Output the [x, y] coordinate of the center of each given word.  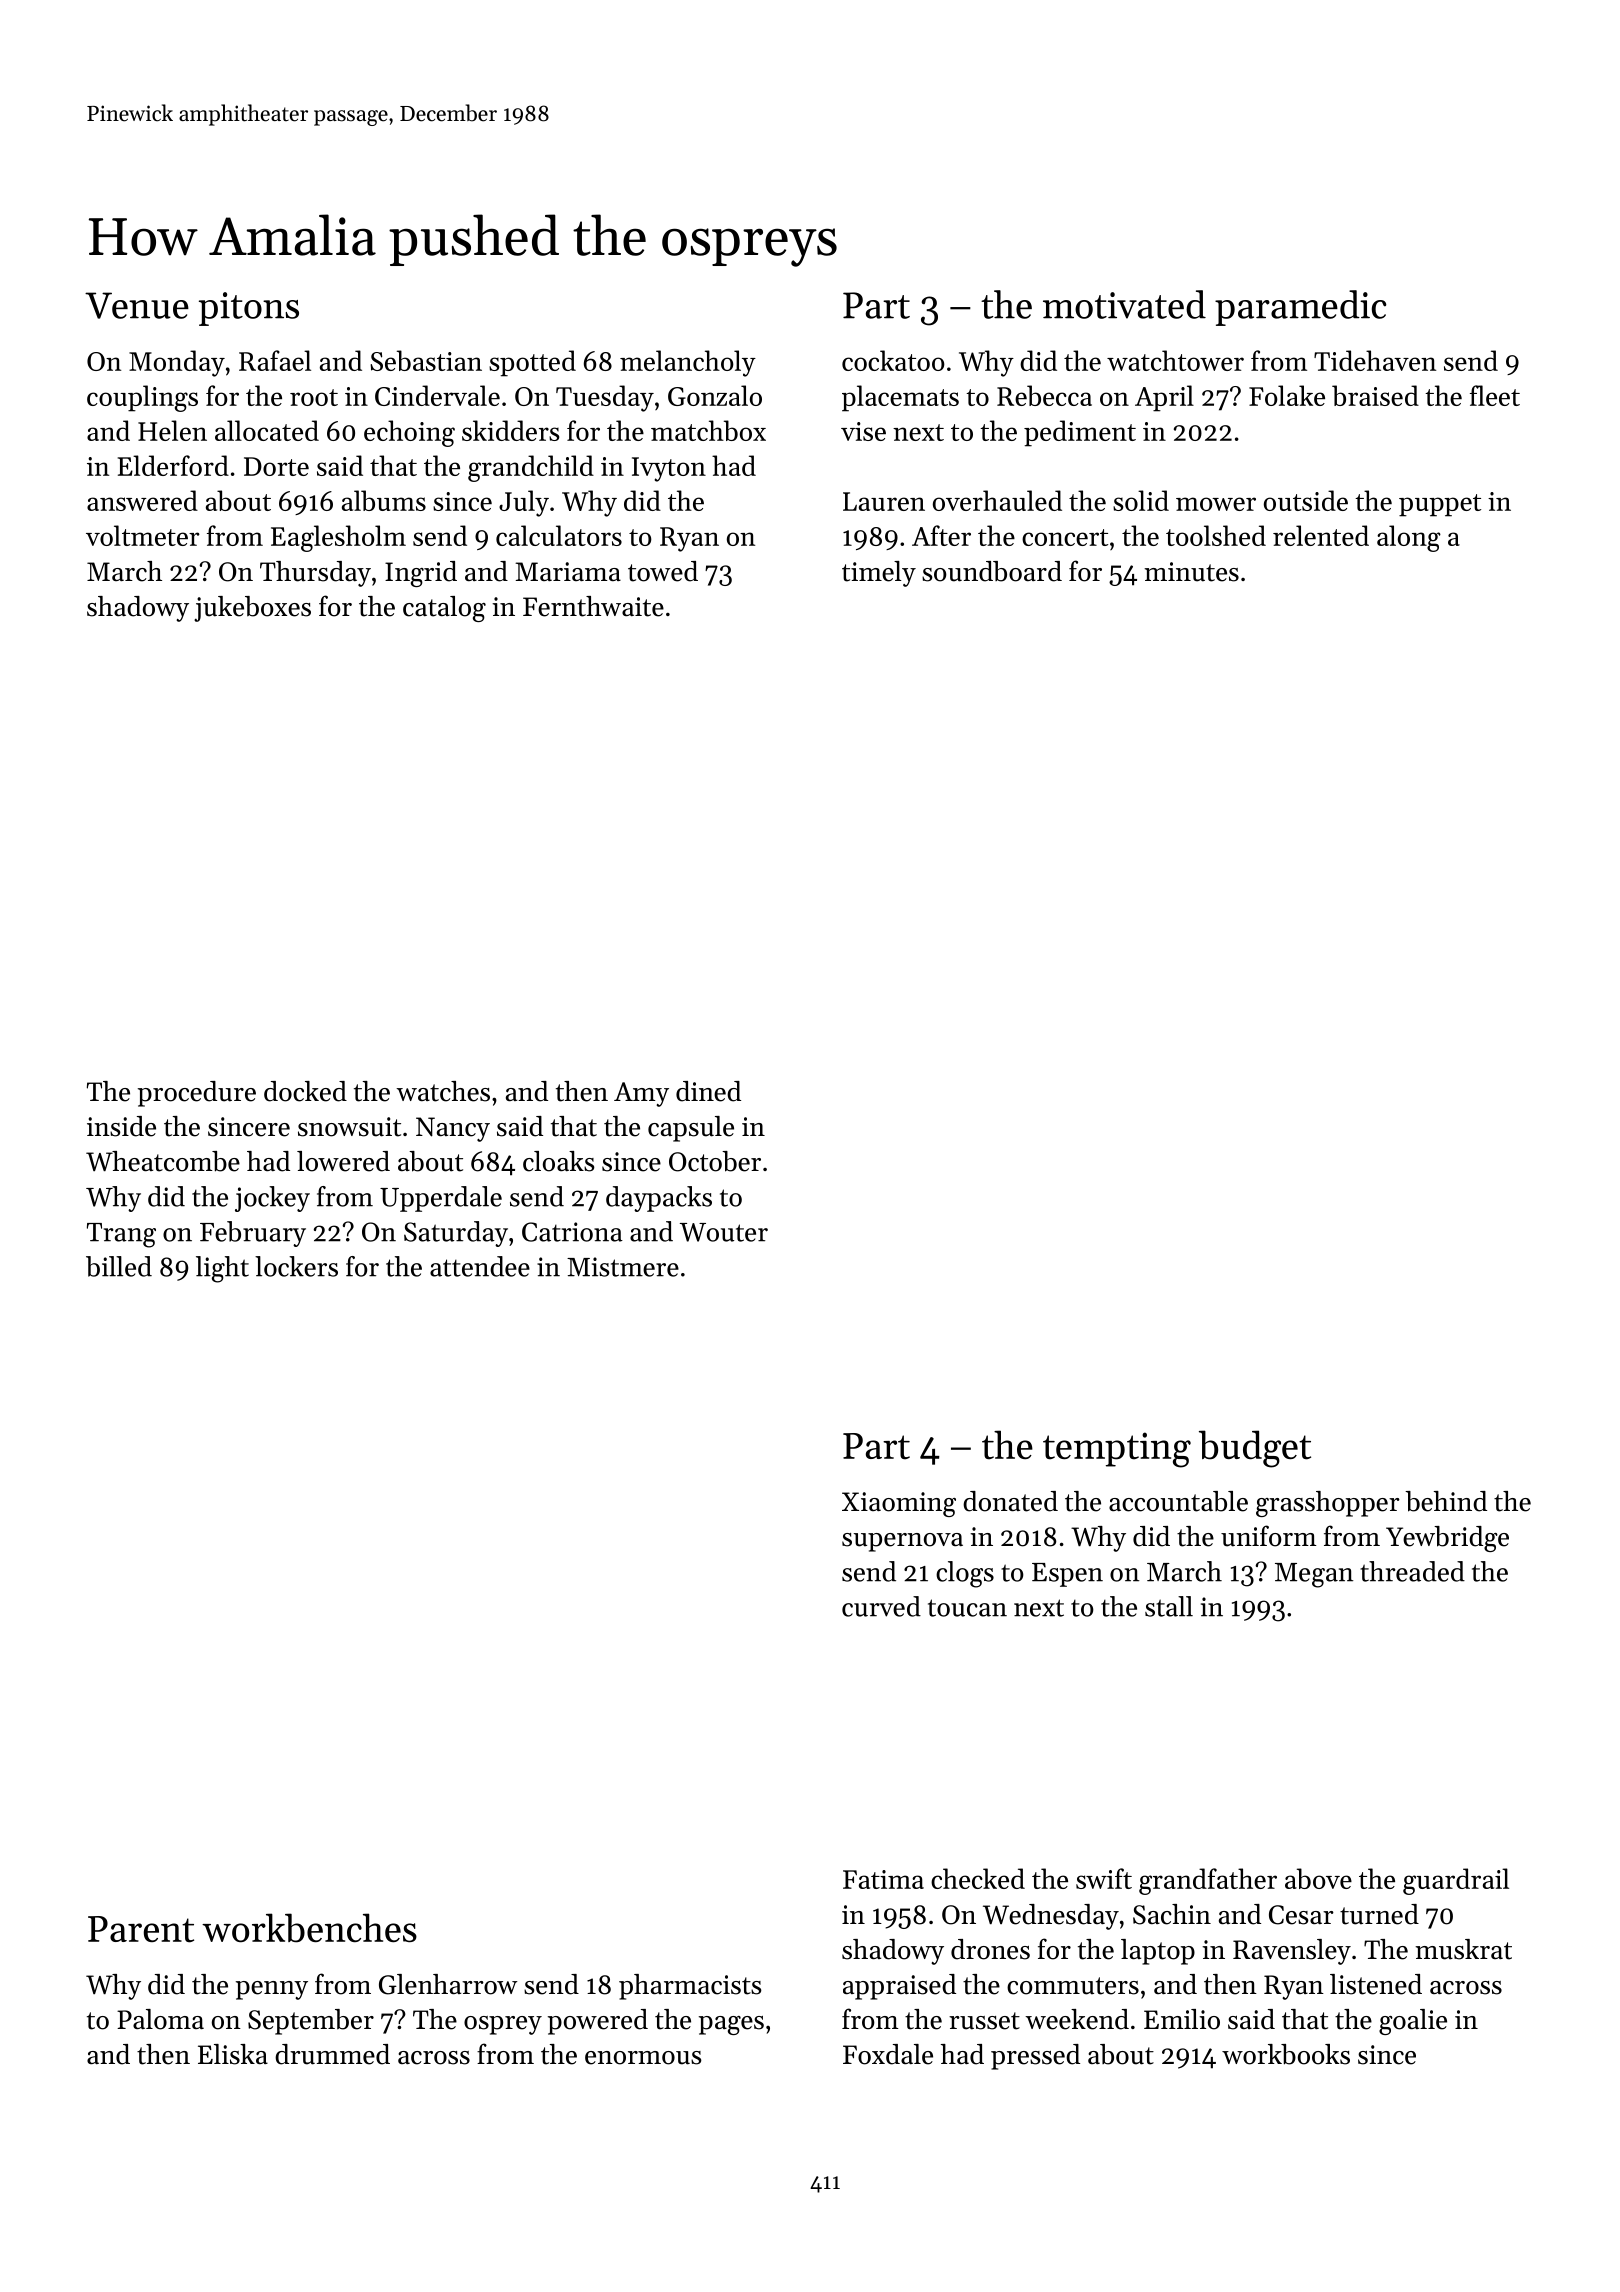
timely [879, 574]
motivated [1124, 304]
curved [881, 1606]
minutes [1191, 572]
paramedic [1301, 308]
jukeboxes [252, 609]
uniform [1268, 1536]
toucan [967, 1608]
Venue [137, 305]
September [311, 2022]
